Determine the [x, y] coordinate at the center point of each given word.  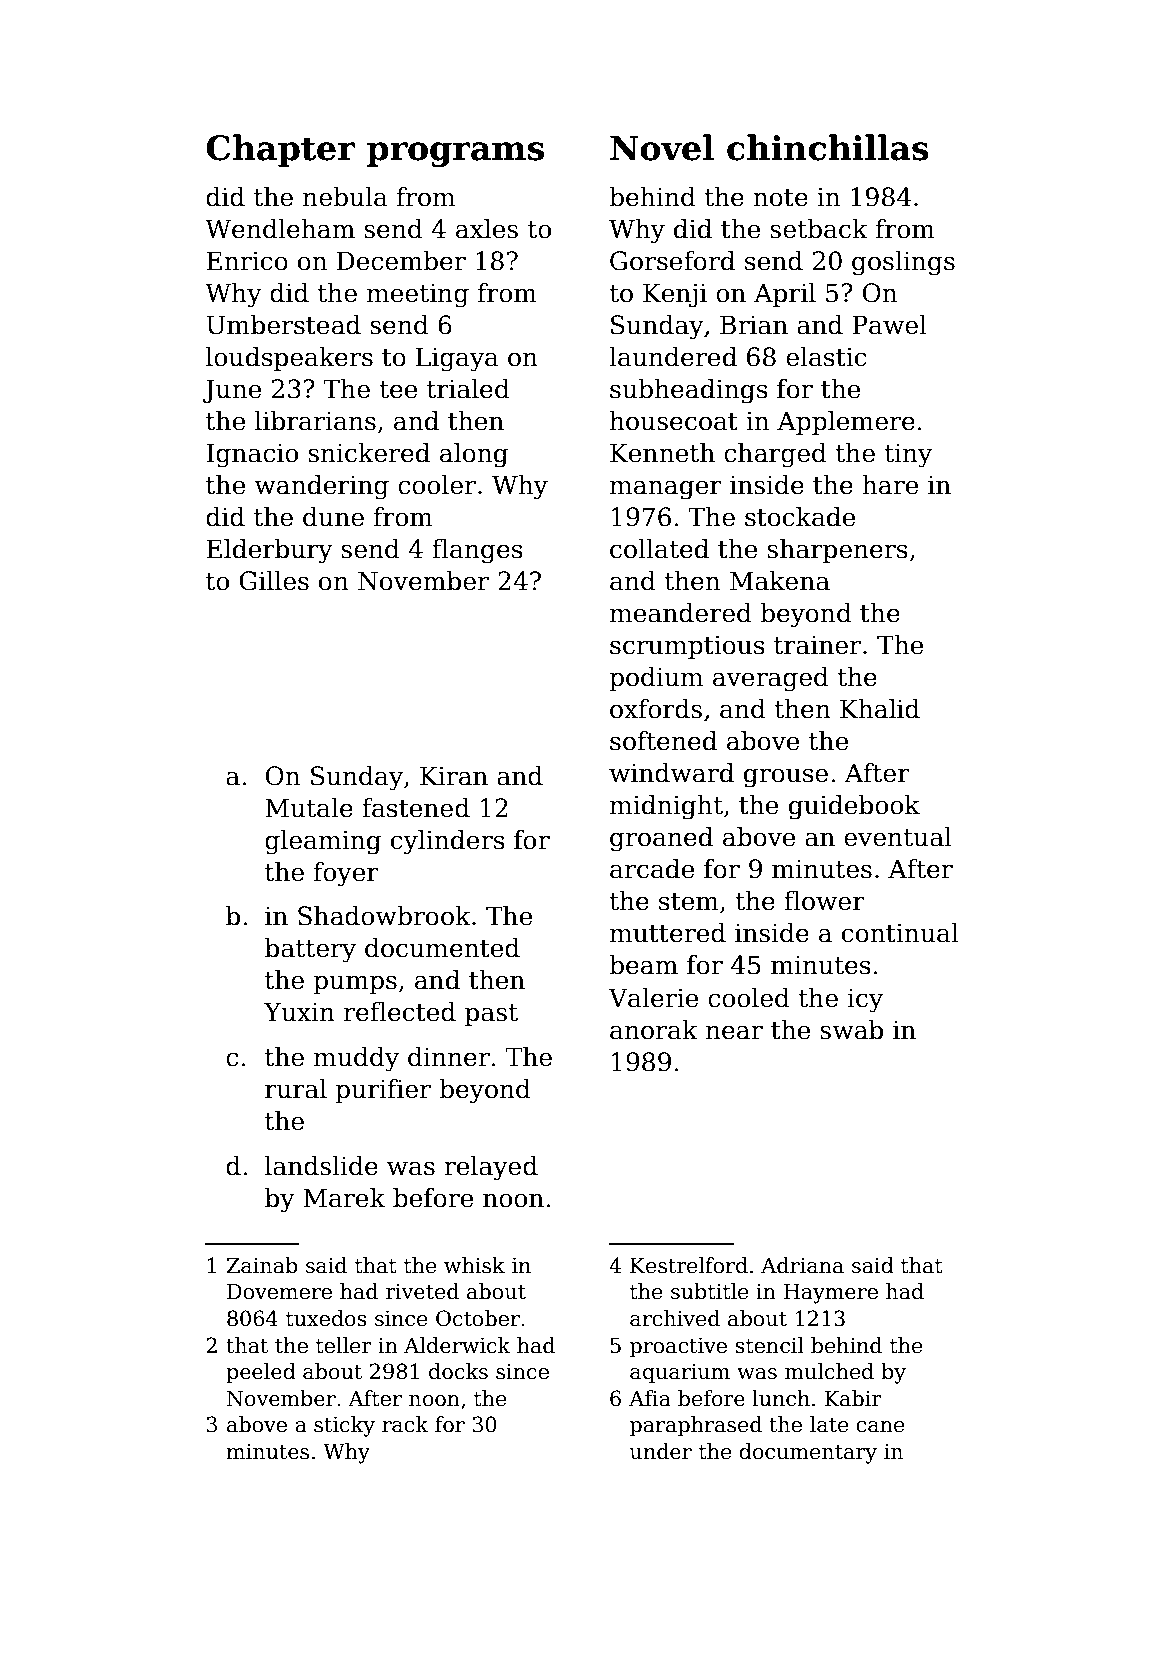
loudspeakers [289, 359]
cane [880, 1427]
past [491, 1015]
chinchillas [828, 147]
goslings [903, 263]
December [401, 261]
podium [656, 679]
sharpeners [837, 551]
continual [900, 933]
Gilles [274, 581]
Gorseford [672, 261]
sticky [344, 1426]
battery [310, 950]
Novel [662, 147]
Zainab [262, 1265]
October [478, 1318]
